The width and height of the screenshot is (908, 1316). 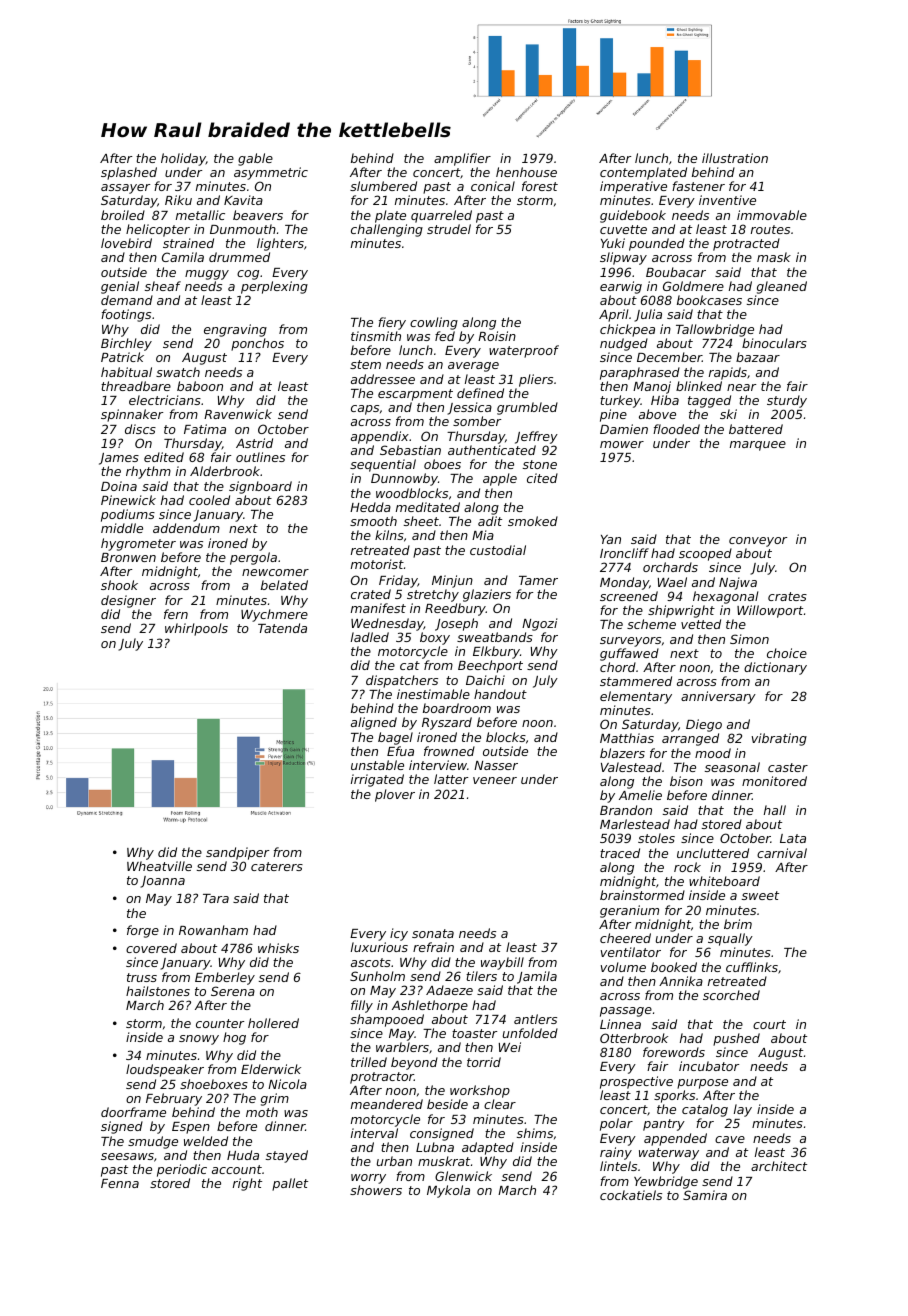 I want to click on toaster, so click(x=474, y=1033).
